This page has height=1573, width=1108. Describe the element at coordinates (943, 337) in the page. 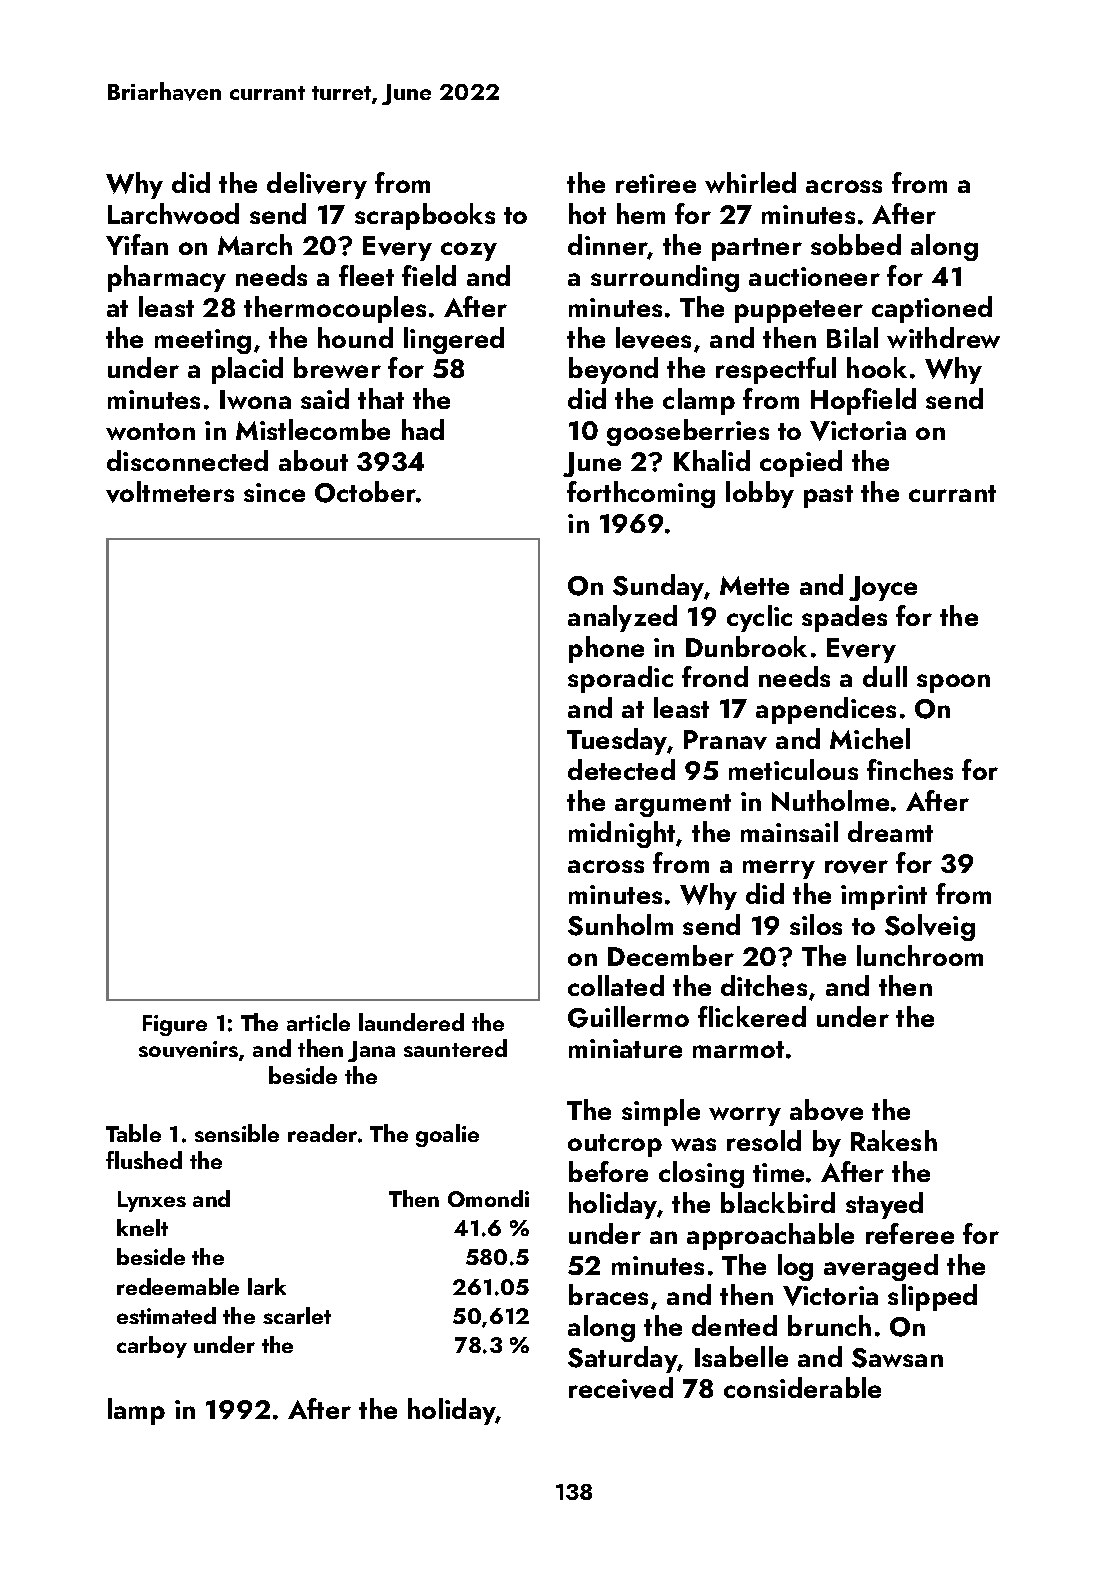

I see `withdrew` at that location.
